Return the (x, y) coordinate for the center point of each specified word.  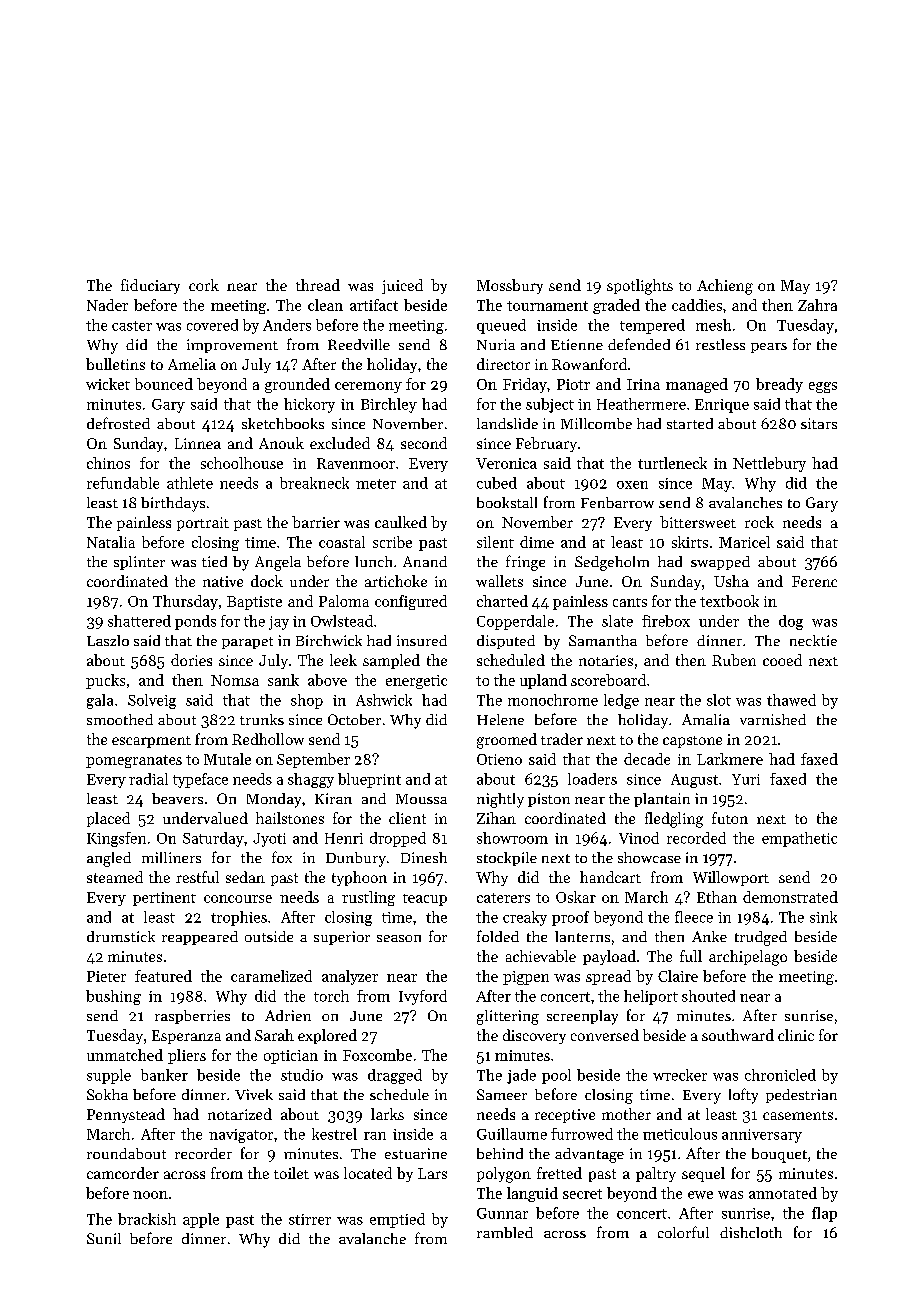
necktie (813, 640)
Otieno (499, 759)
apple (201, 1220)
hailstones (290, 818)
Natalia (111, 542)
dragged (395, 1076)
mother (626, 1114)
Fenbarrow (617, 502)
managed (697, 385)
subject (550, 405)
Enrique (722, 406)
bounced (164, 384)
